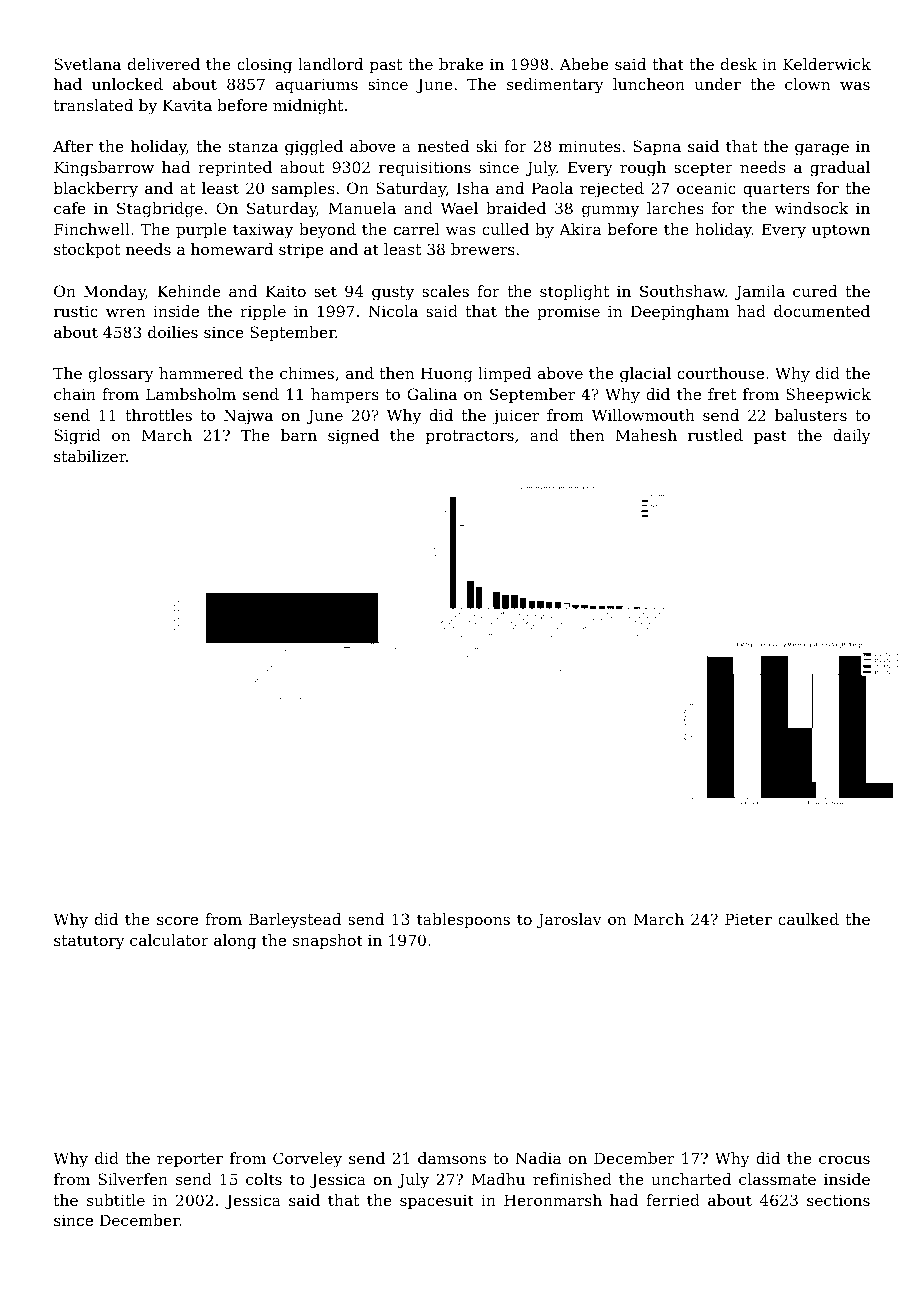 The width and height of the page is (924, 1308). What do you see at coordinates (328, 941) in the page?
I see `snapshot` at bounding box center [328, 941].
